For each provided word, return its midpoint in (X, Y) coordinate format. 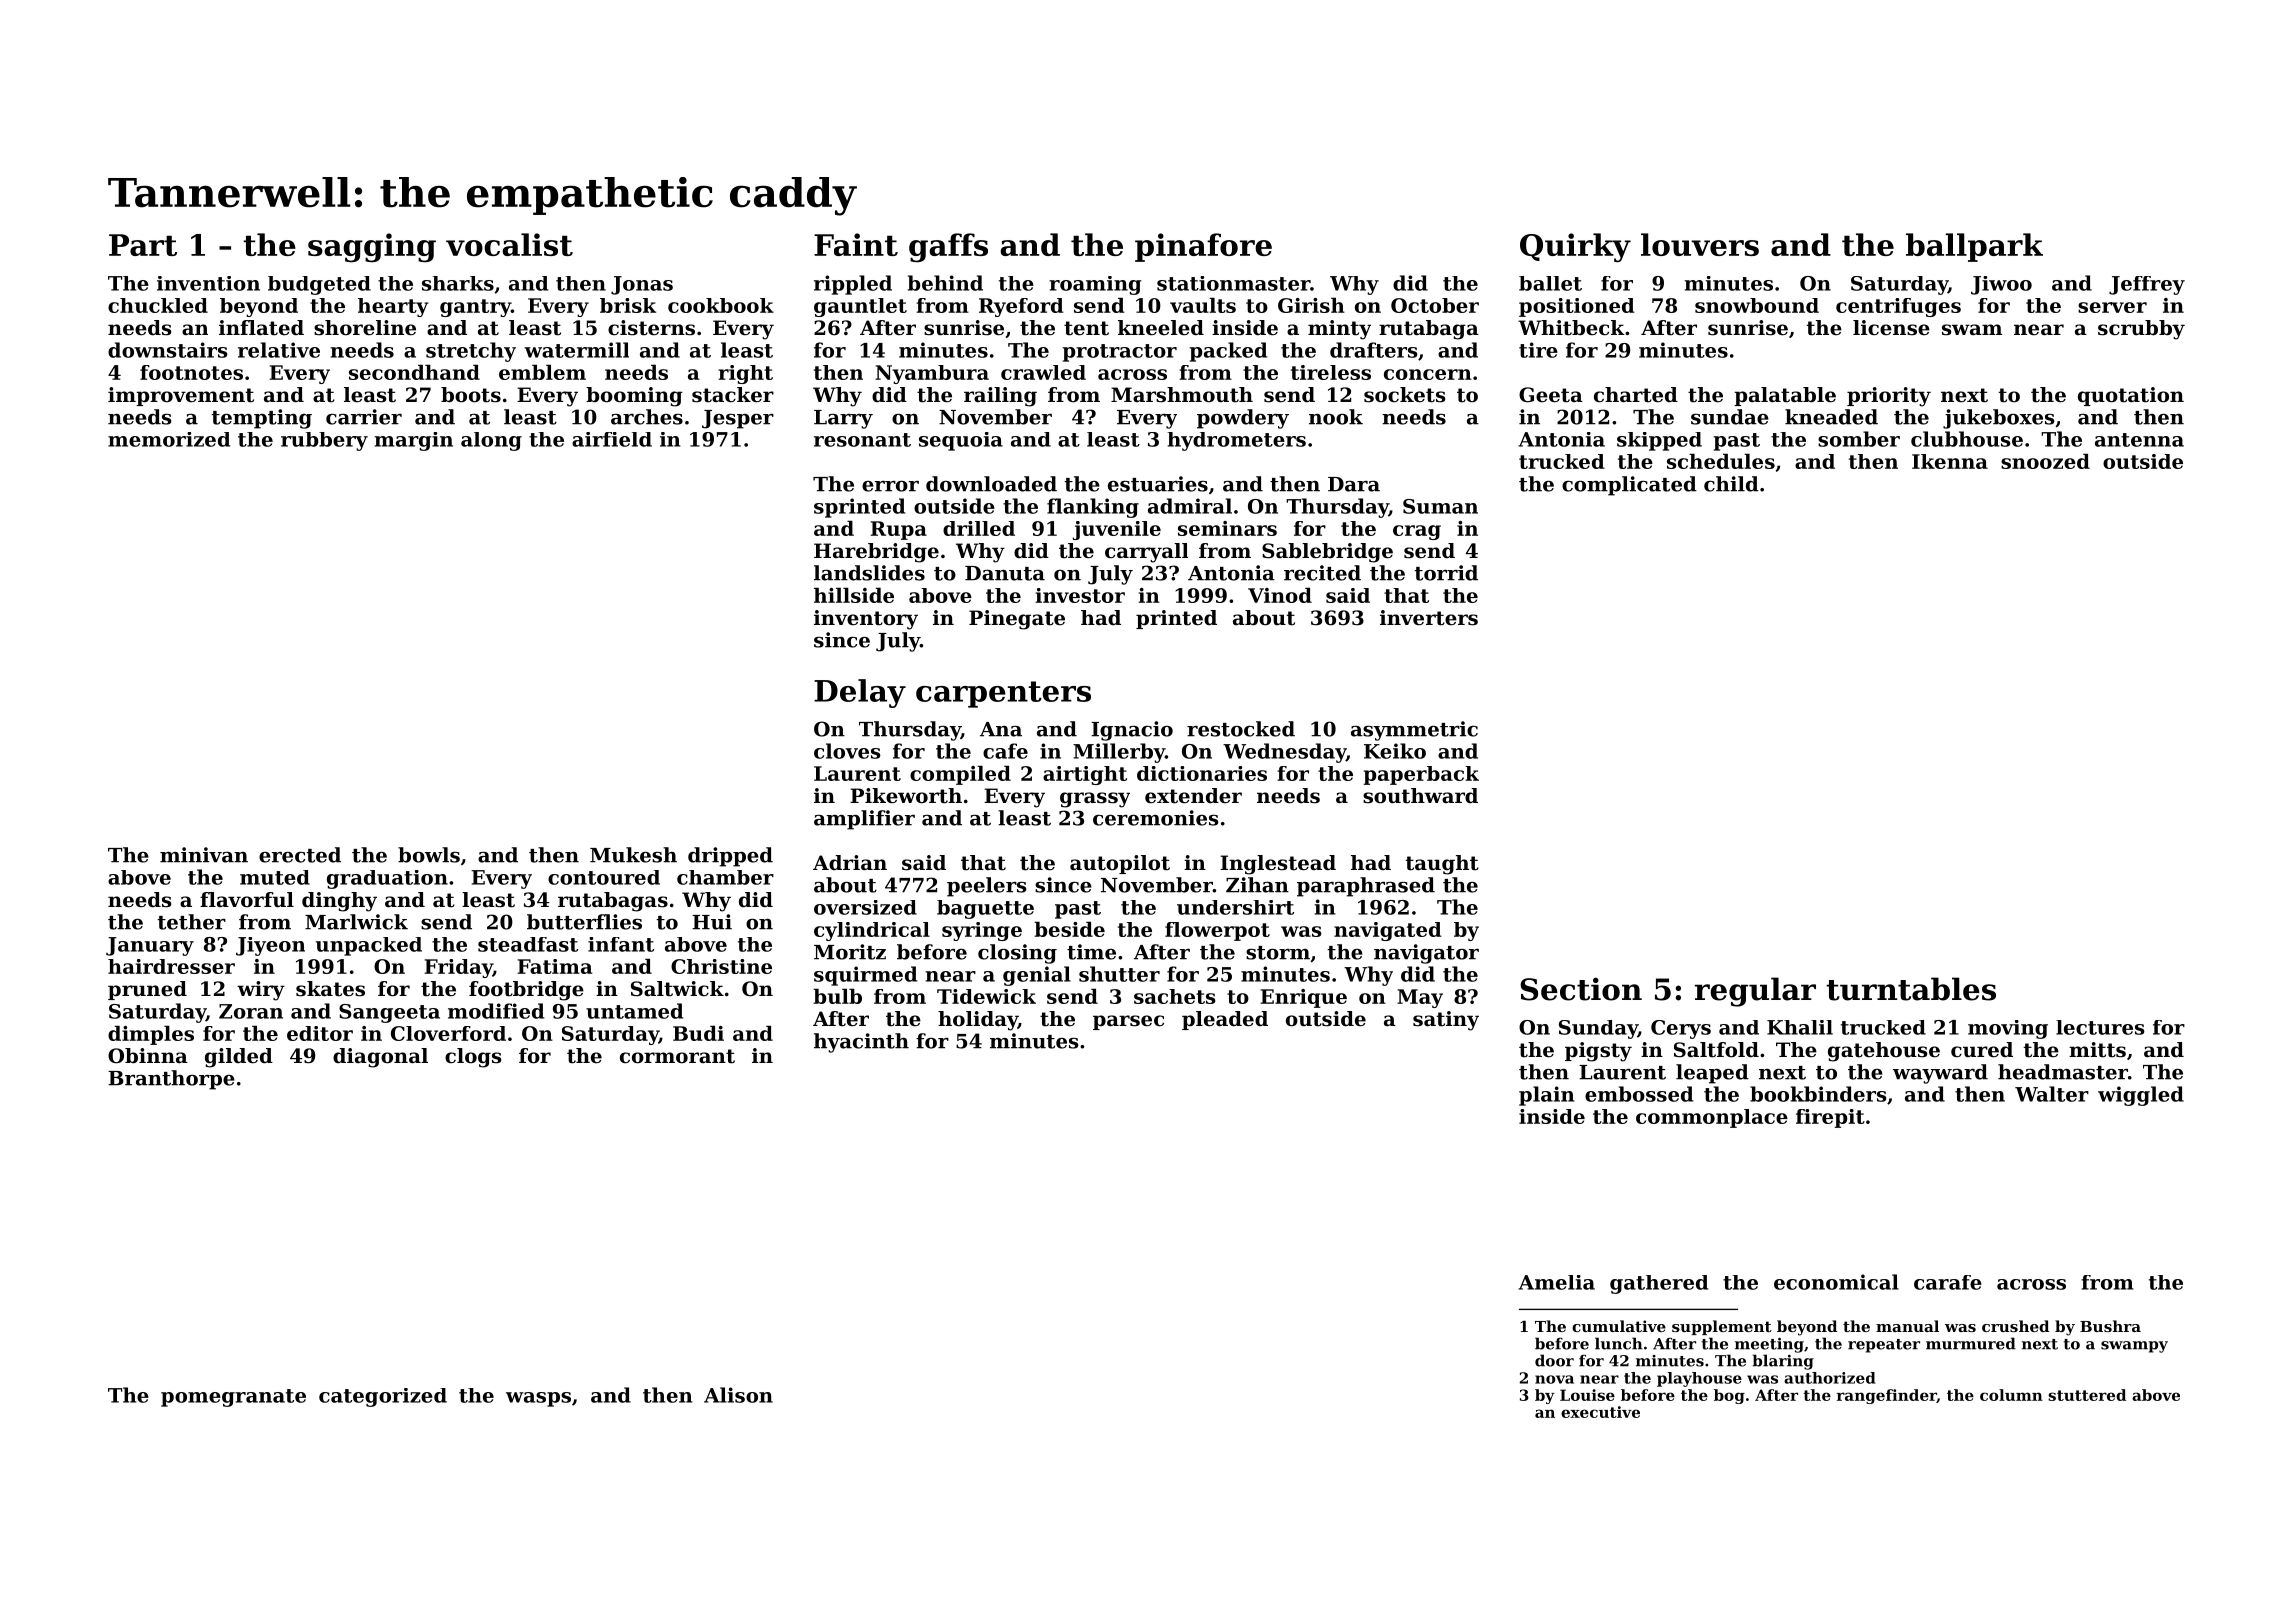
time (1091, 952)
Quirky (1575, 248)
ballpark (1974, 247)
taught (1442, 865)
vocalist (509, 244)
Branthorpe (171, 1080)
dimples (151, 1035)
